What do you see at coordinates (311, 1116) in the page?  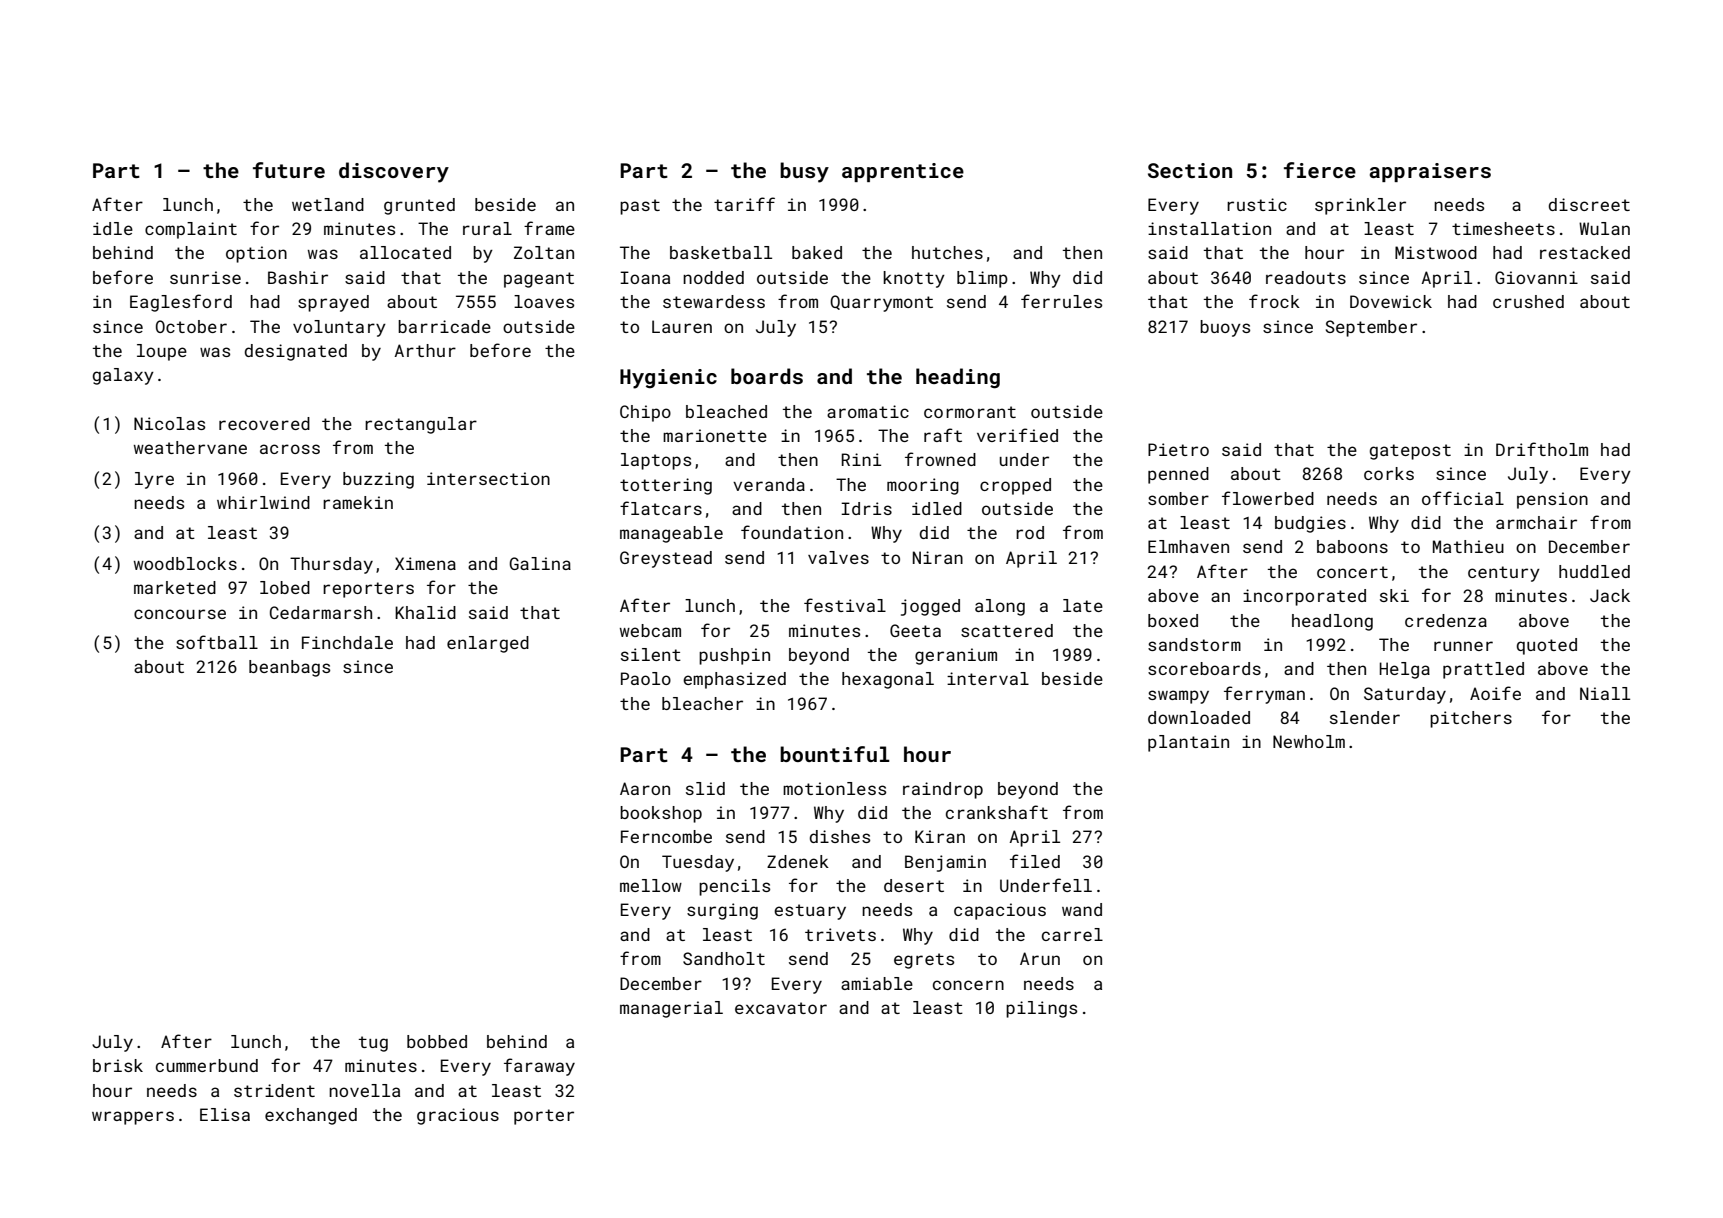 I see `exchanged` at bounding box center [311, 1116].
